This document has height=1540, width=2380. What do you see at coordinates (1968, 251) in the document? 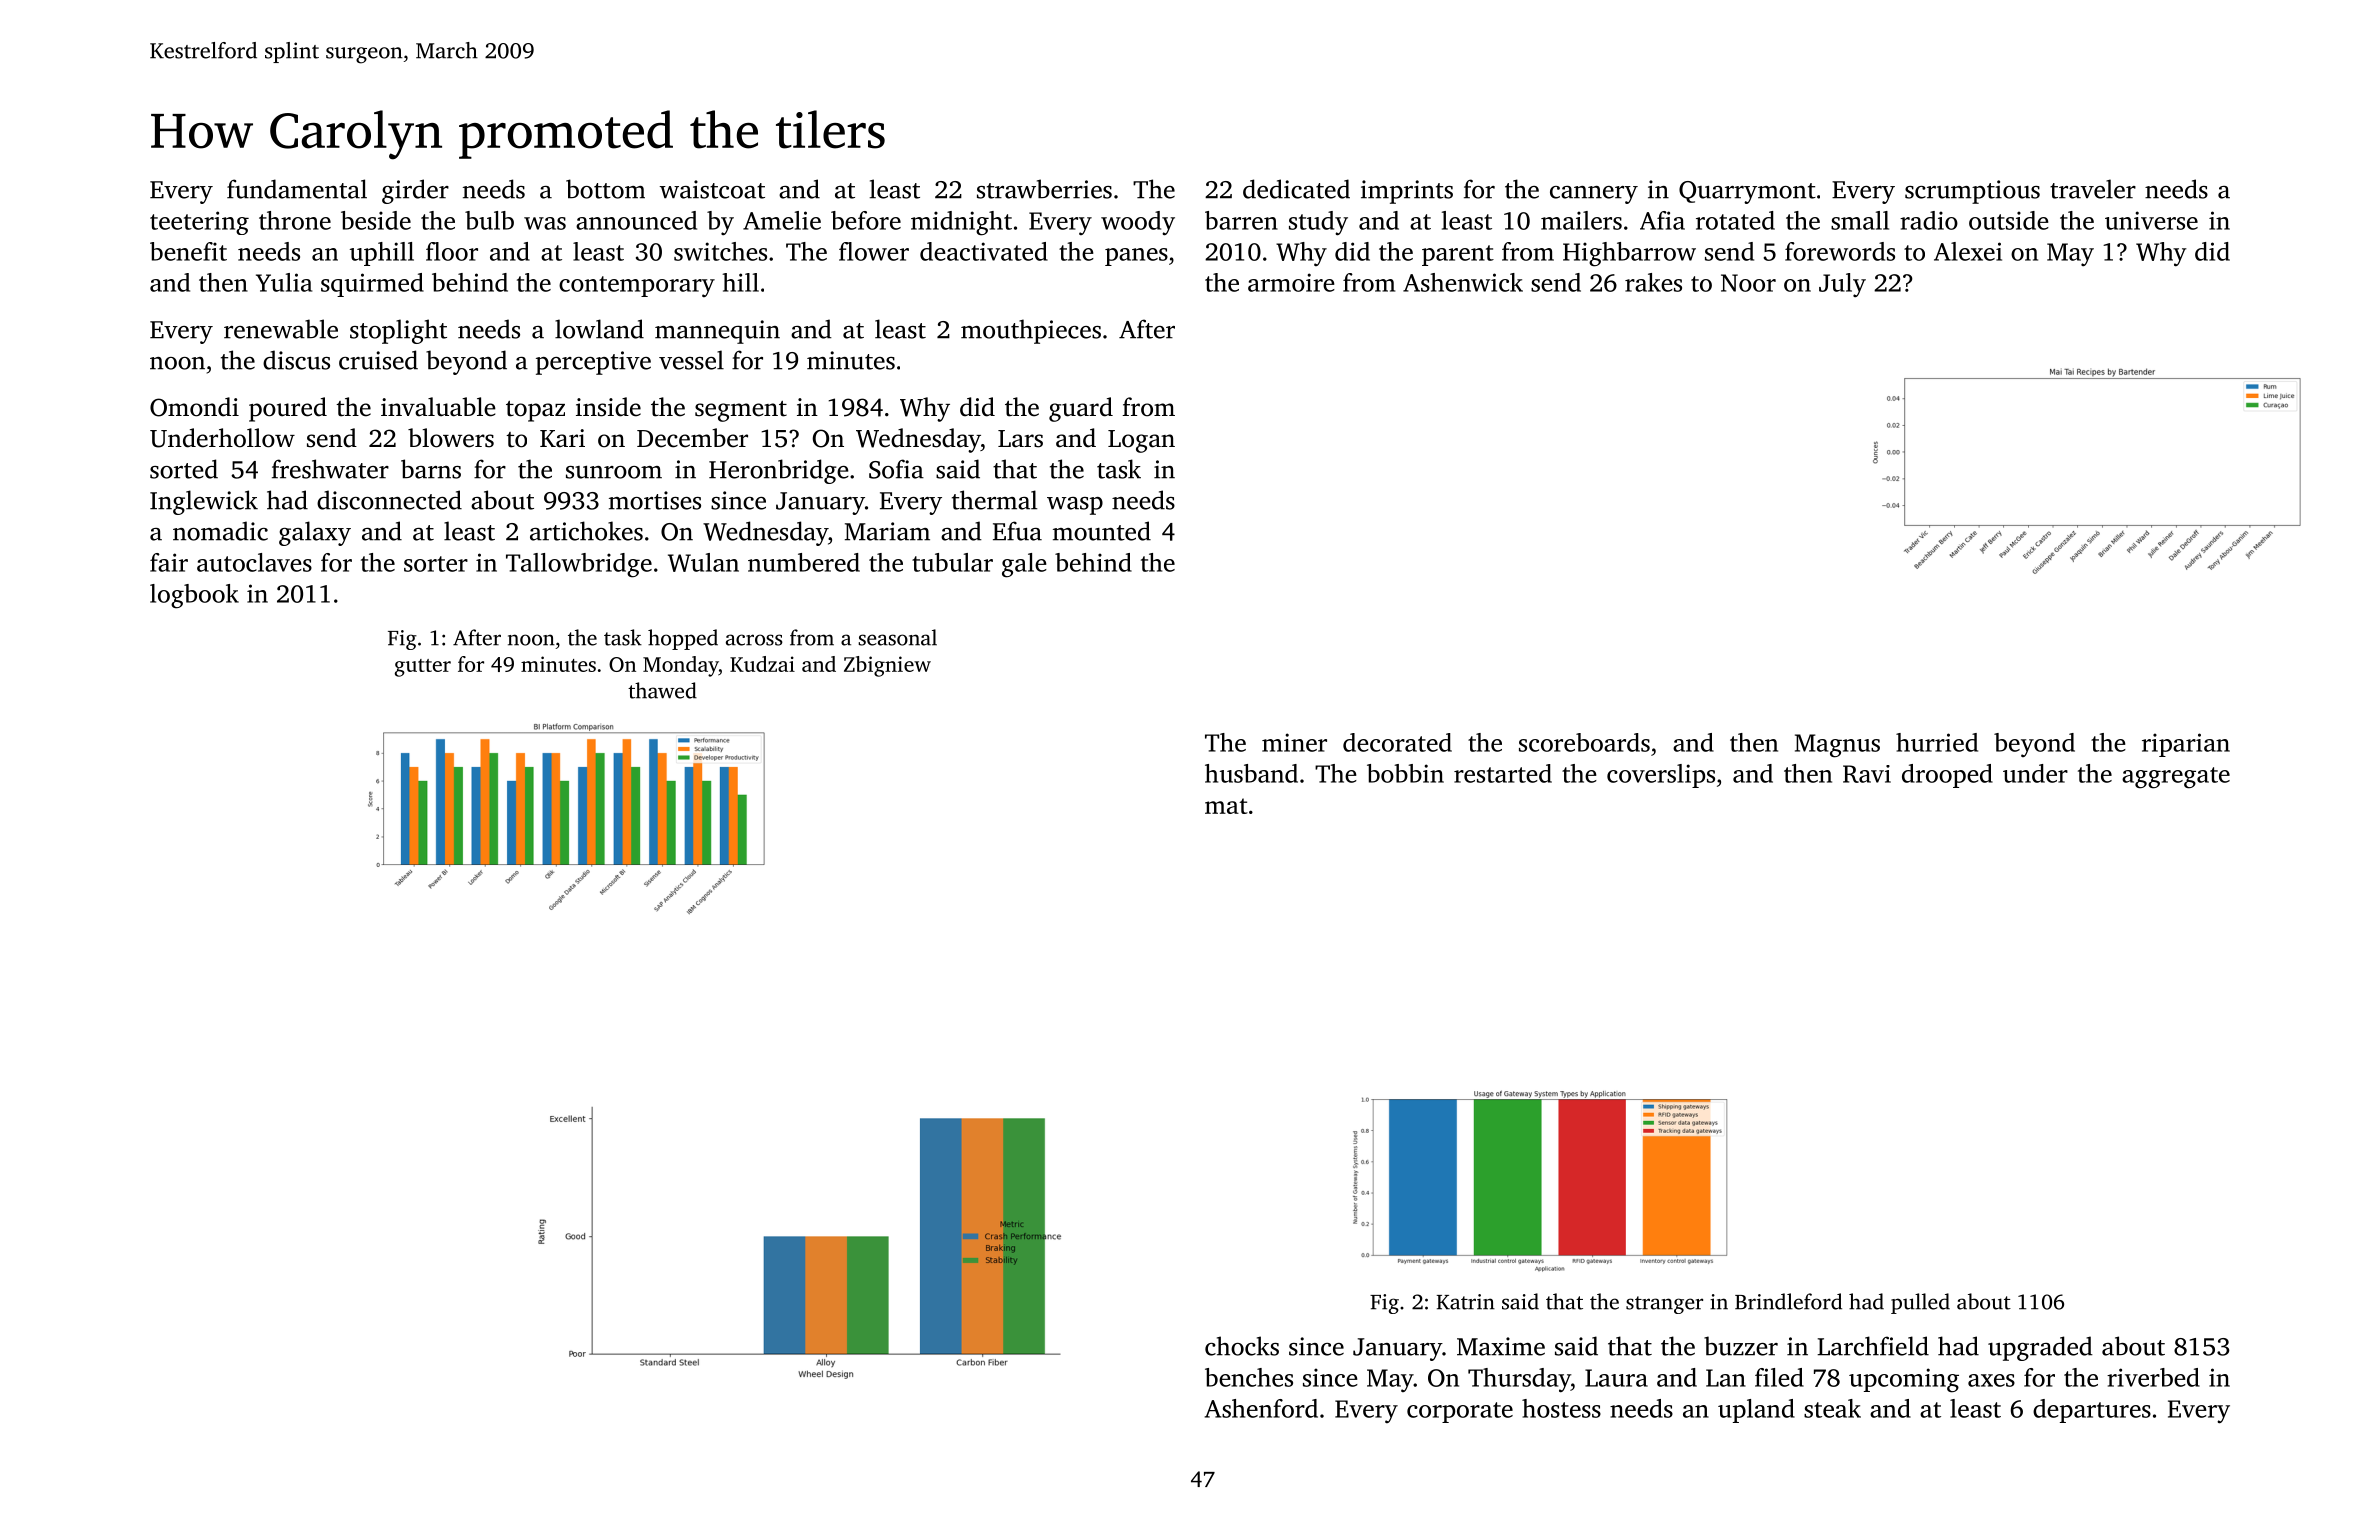
I see `Alexei` at bounding box center [1968, 251].
